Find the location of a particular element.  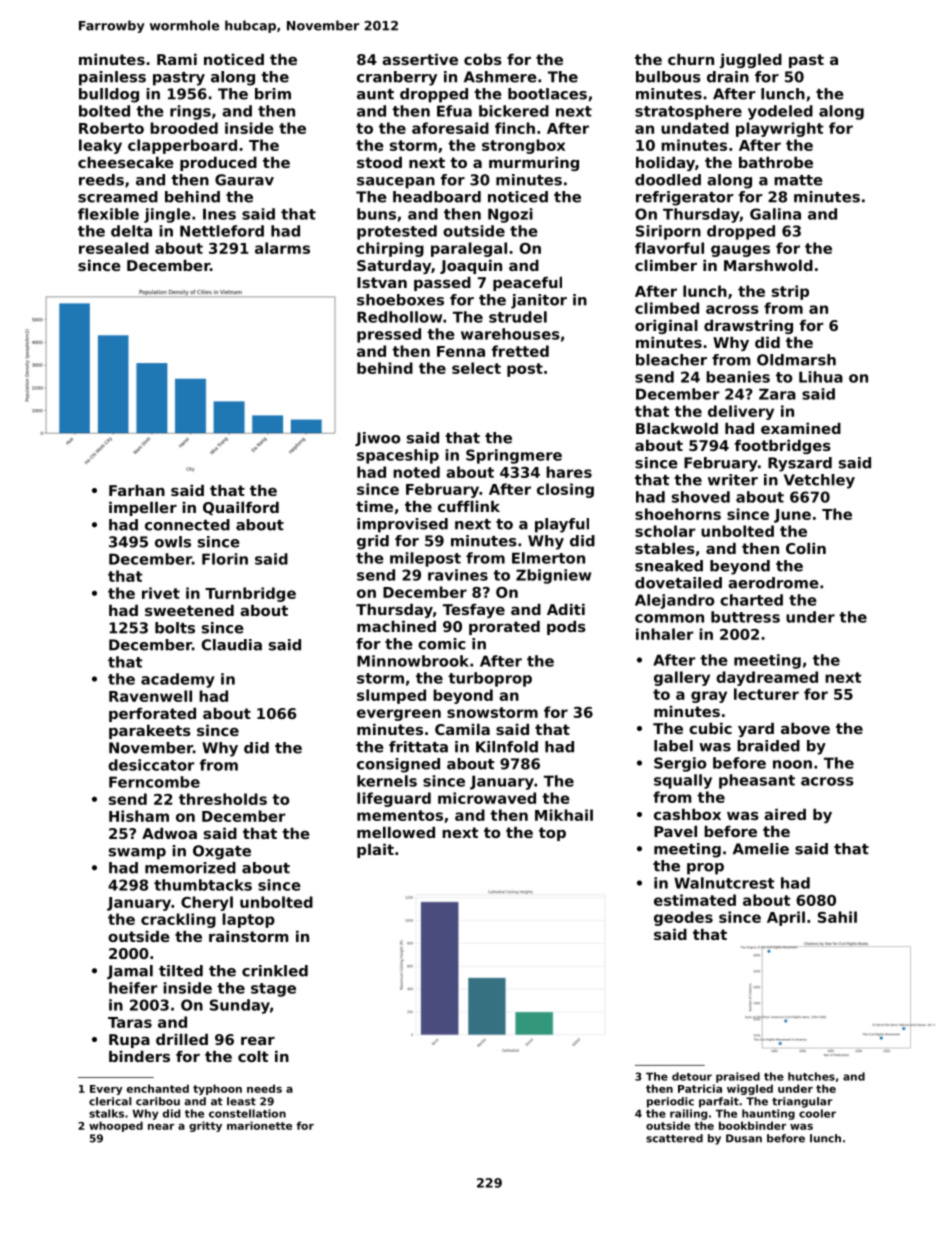

cranberry is located at coordinates (397, 78).
